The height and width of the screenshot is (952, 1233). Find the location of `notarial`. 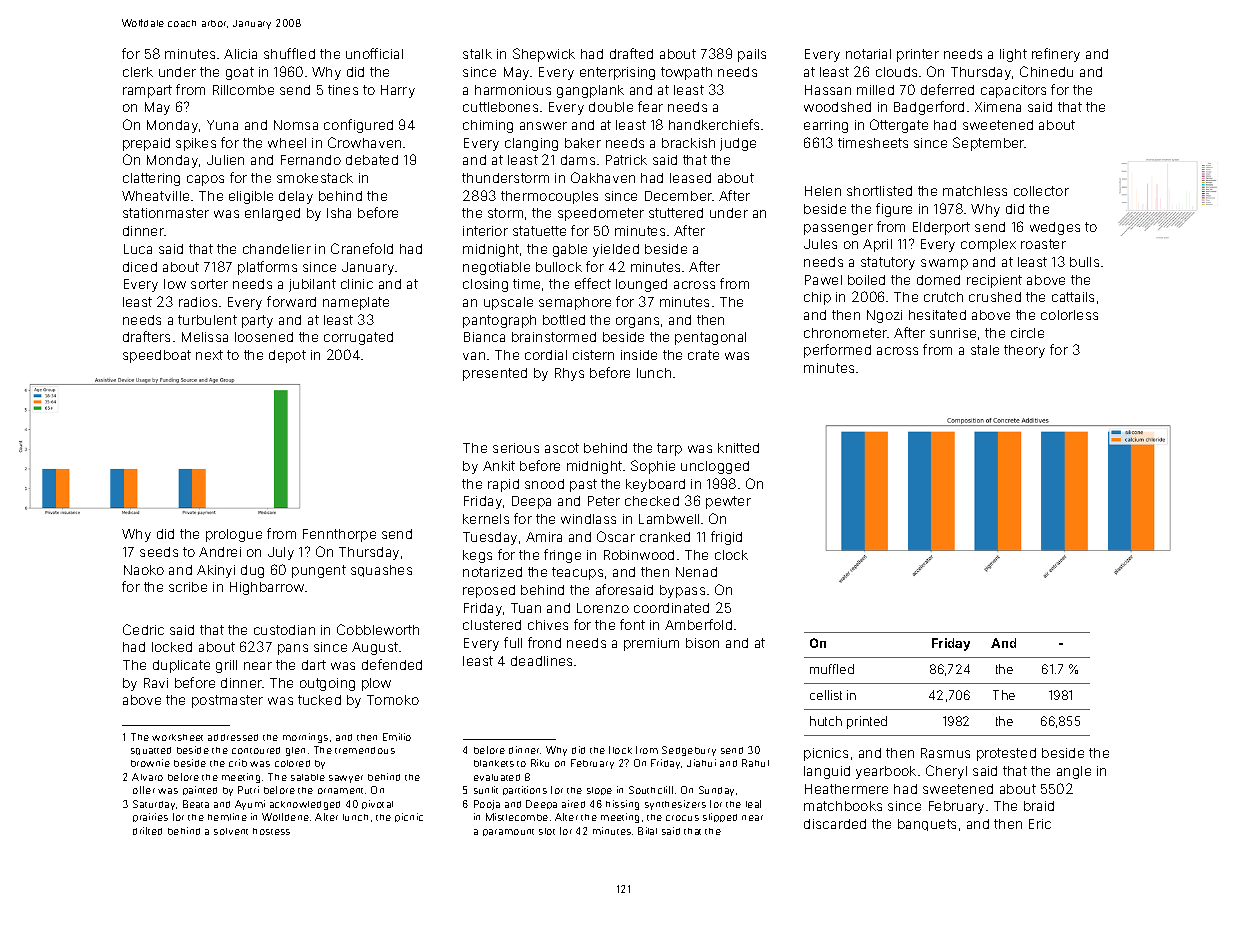

notarial is located at coordinates (868, 54).
